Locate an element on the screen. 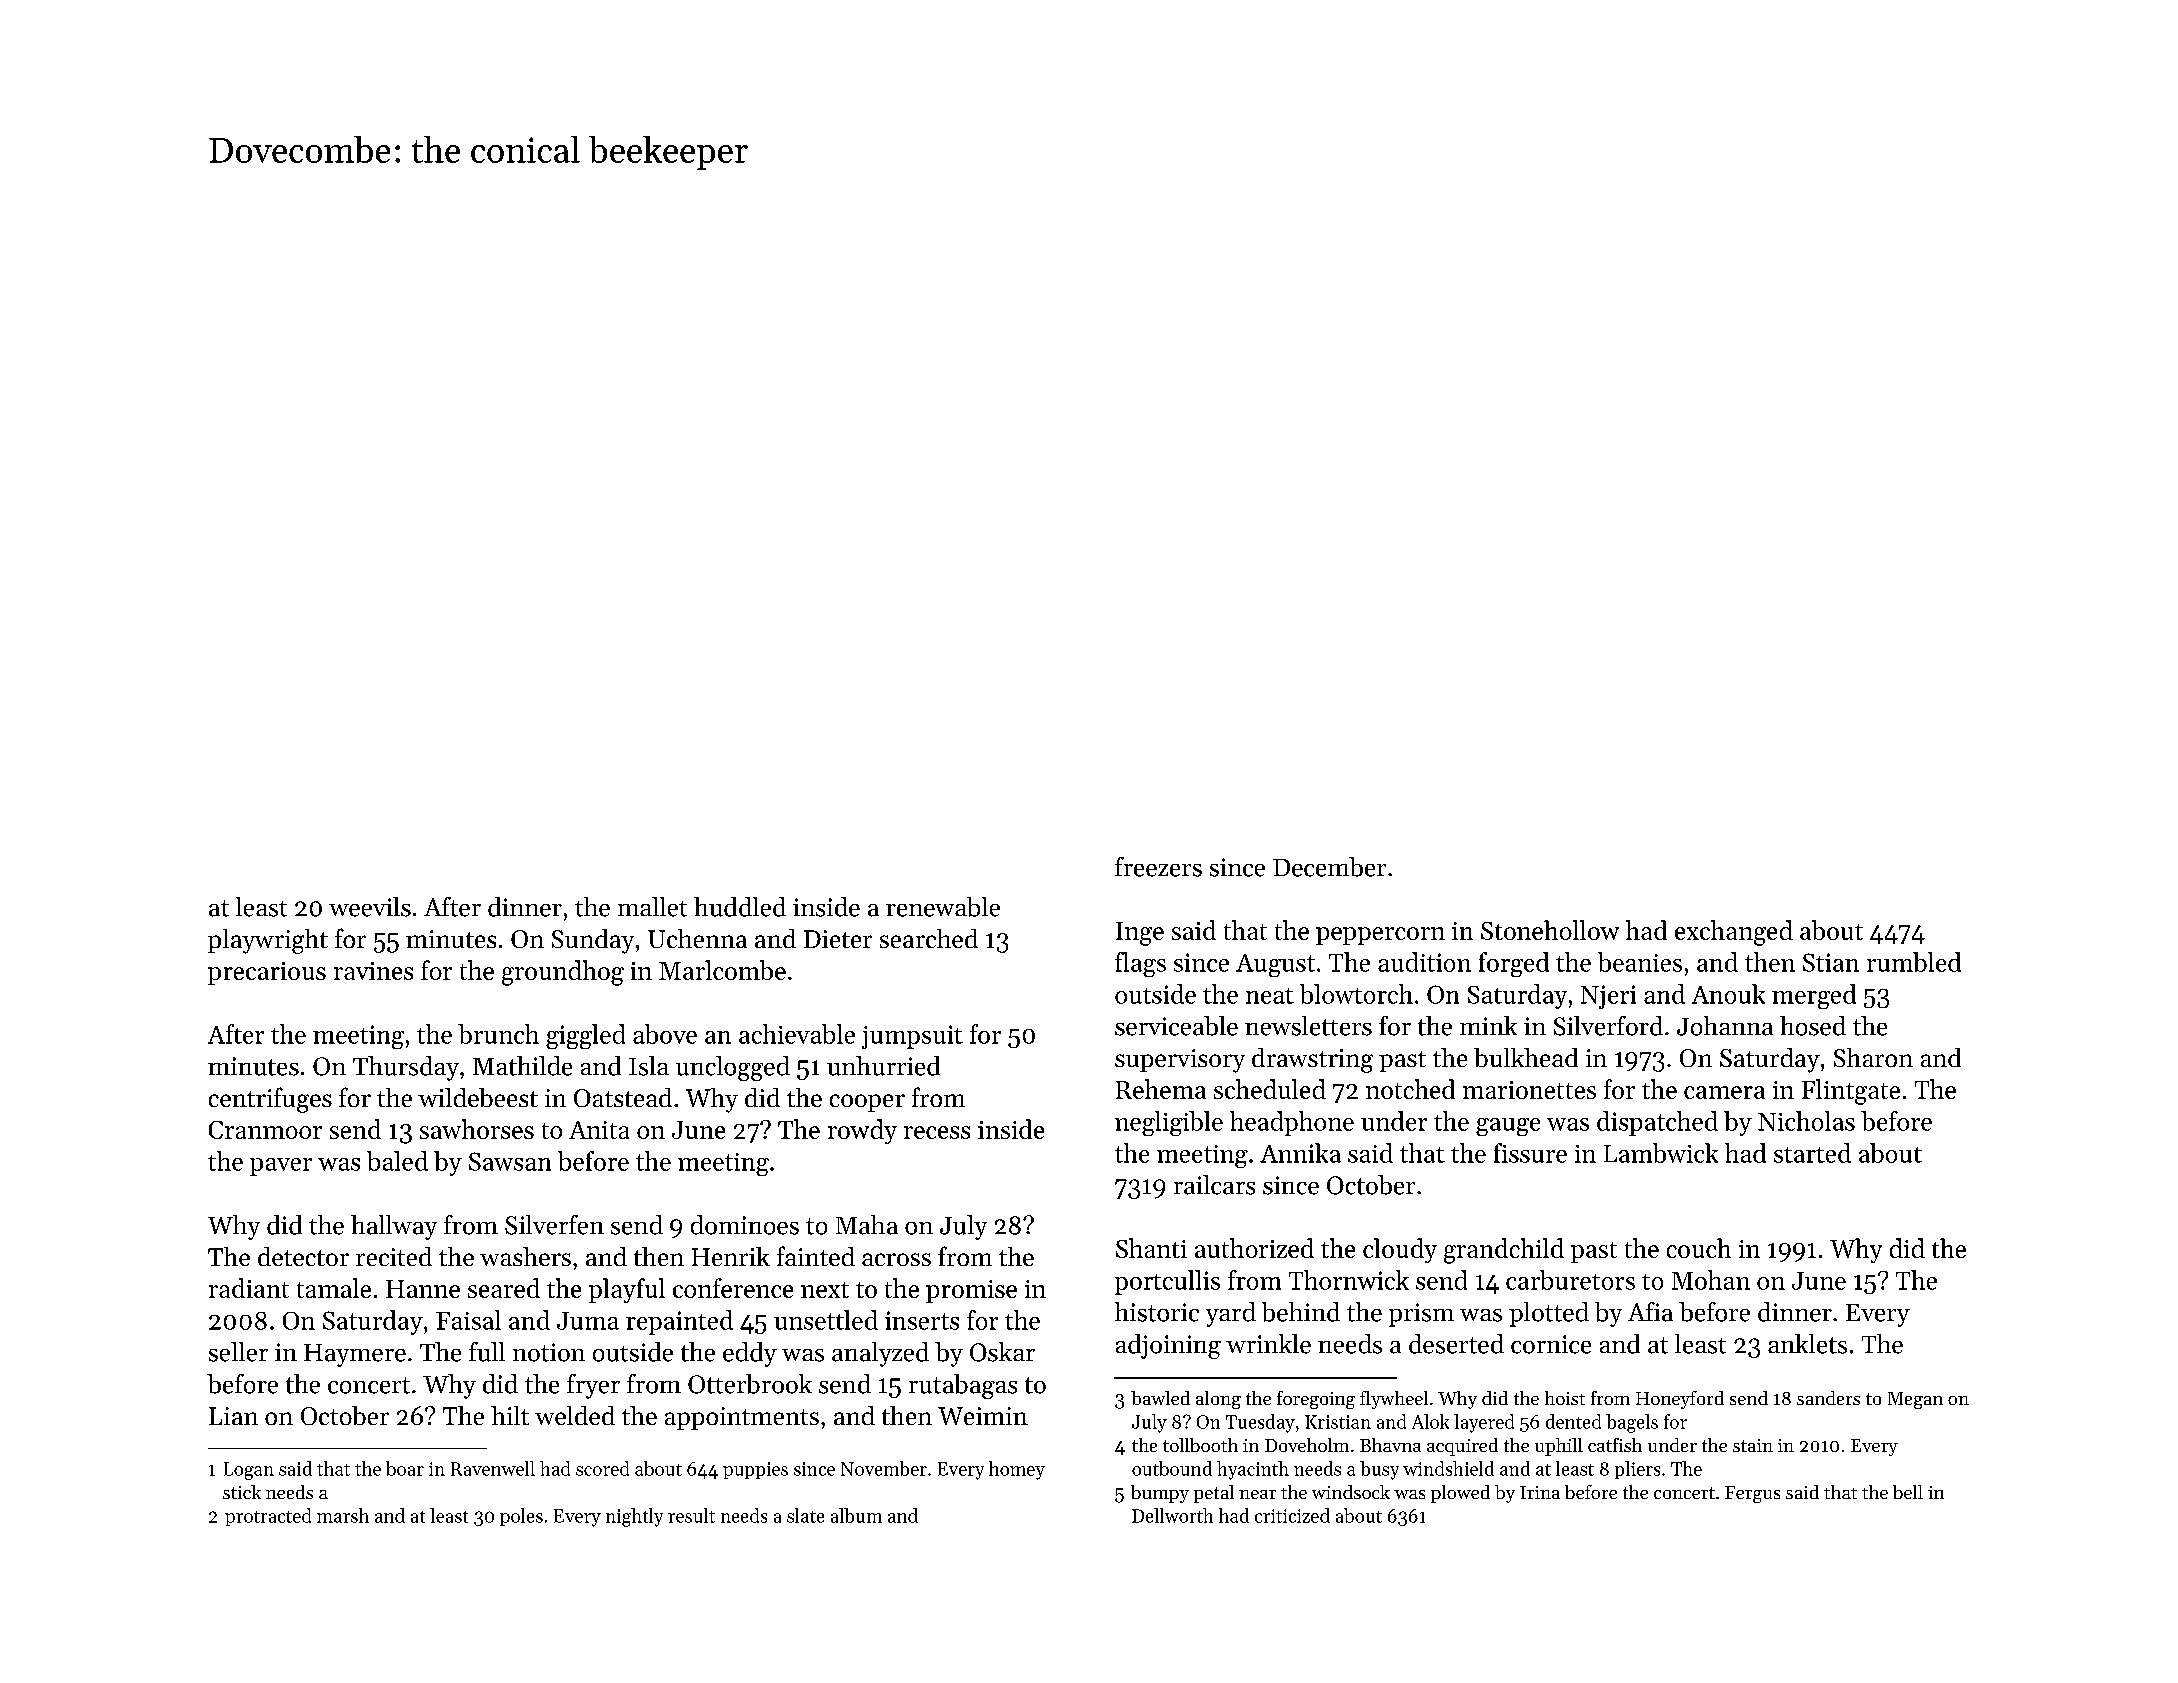 The image size is (2178, 1683). puppies is located at coordinates (755, 1470).
